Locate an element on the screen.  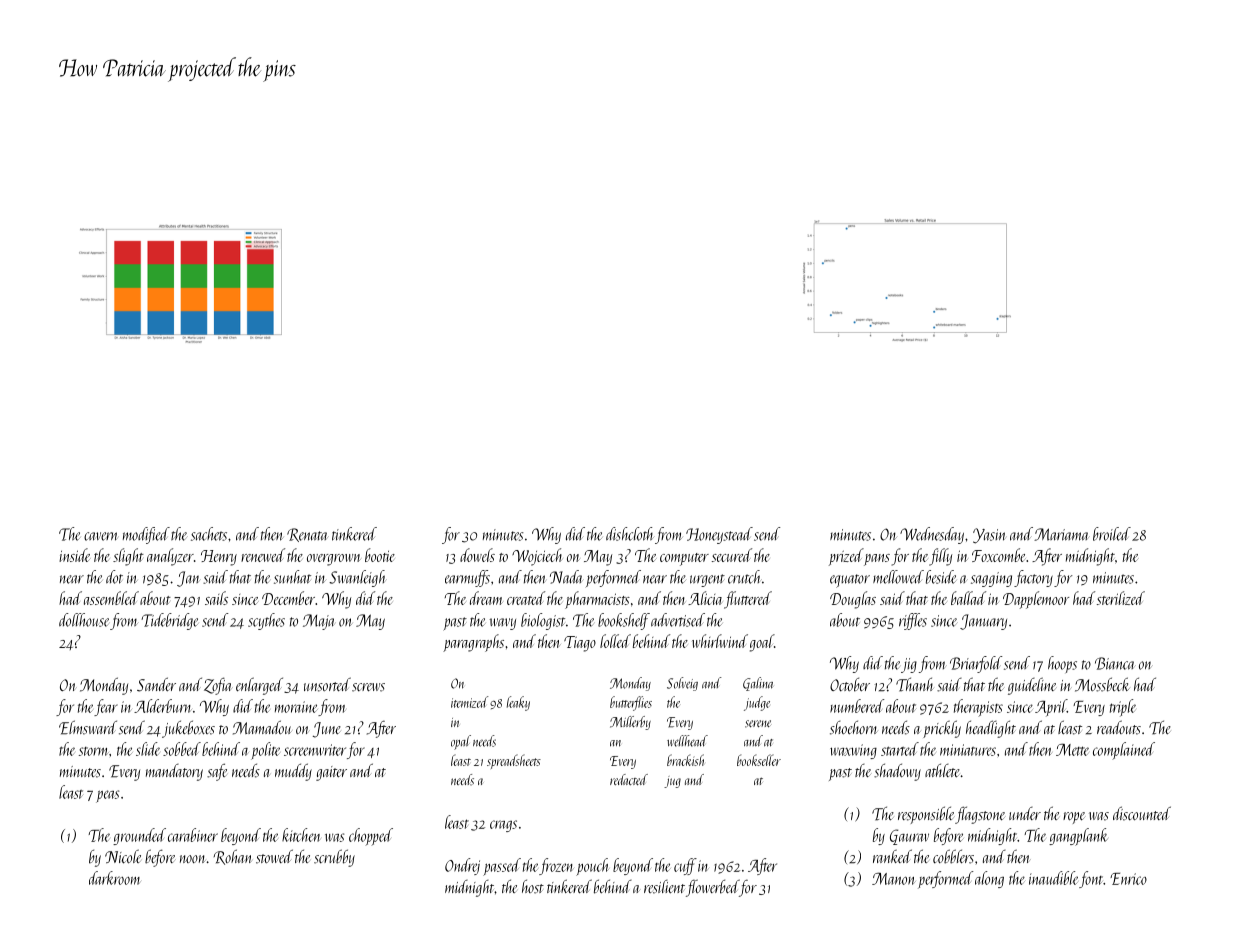
triple is located at coordinates (1123, 708).
